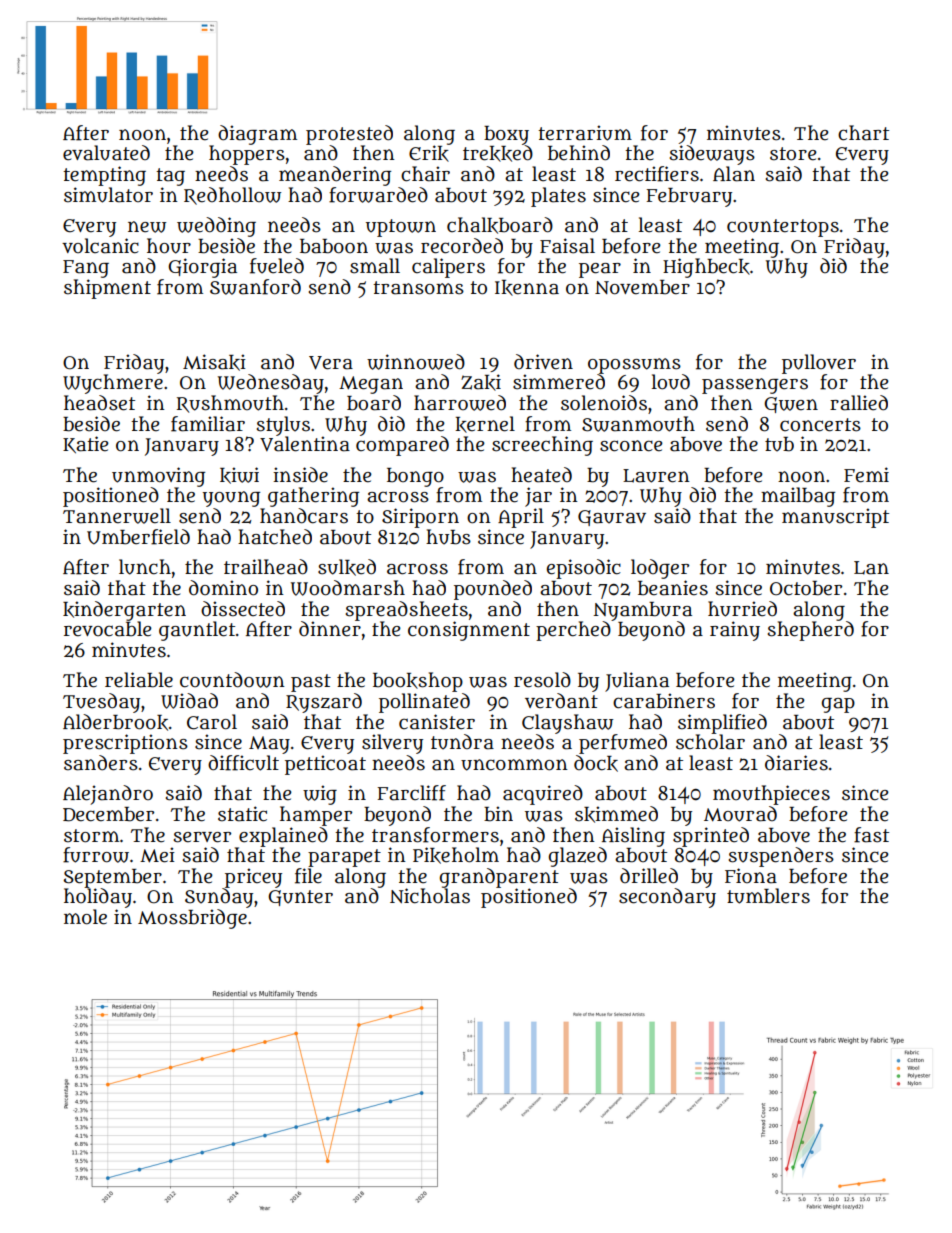 This screenshot has width=952, height=1233. What do you see at coordinates (710, 742) in the screenshot?
I see `scholar` at bounding box center [710, 742].
